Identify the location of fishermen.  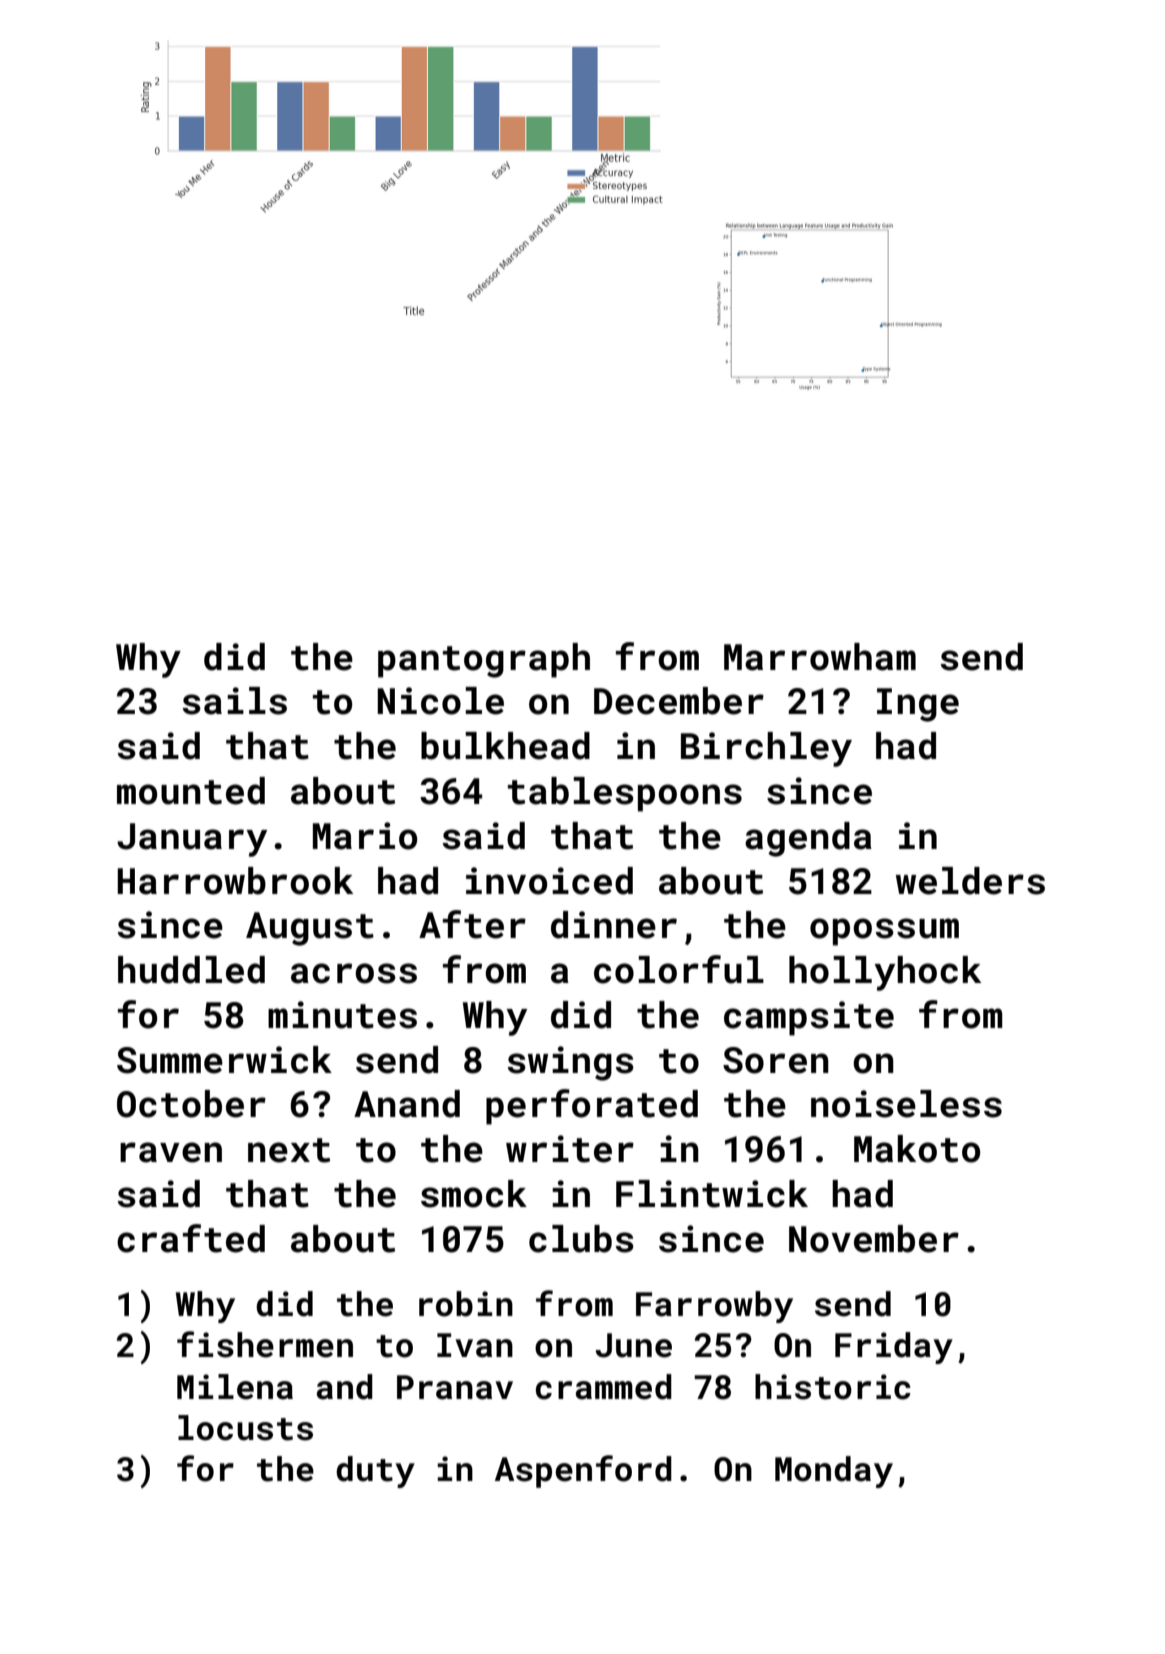
(265, 1344).
